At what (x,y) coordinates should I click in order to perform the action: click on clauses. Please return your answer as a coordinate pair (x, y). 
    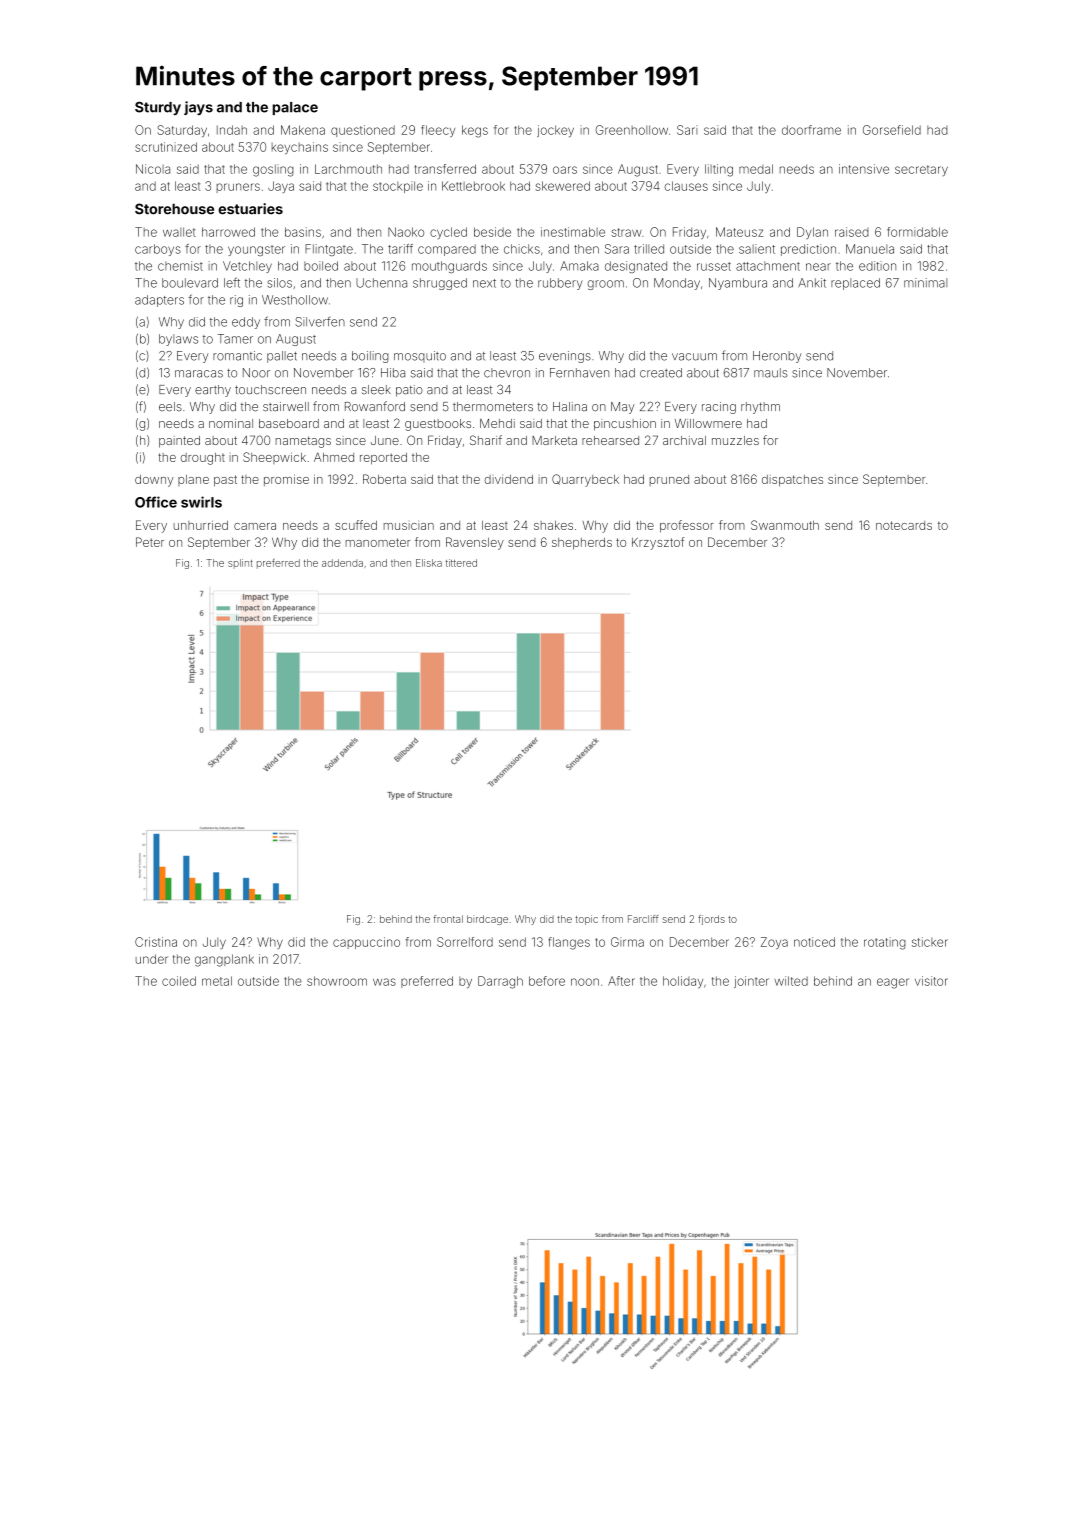
    Looking at the image, I should click on (686, 186).
